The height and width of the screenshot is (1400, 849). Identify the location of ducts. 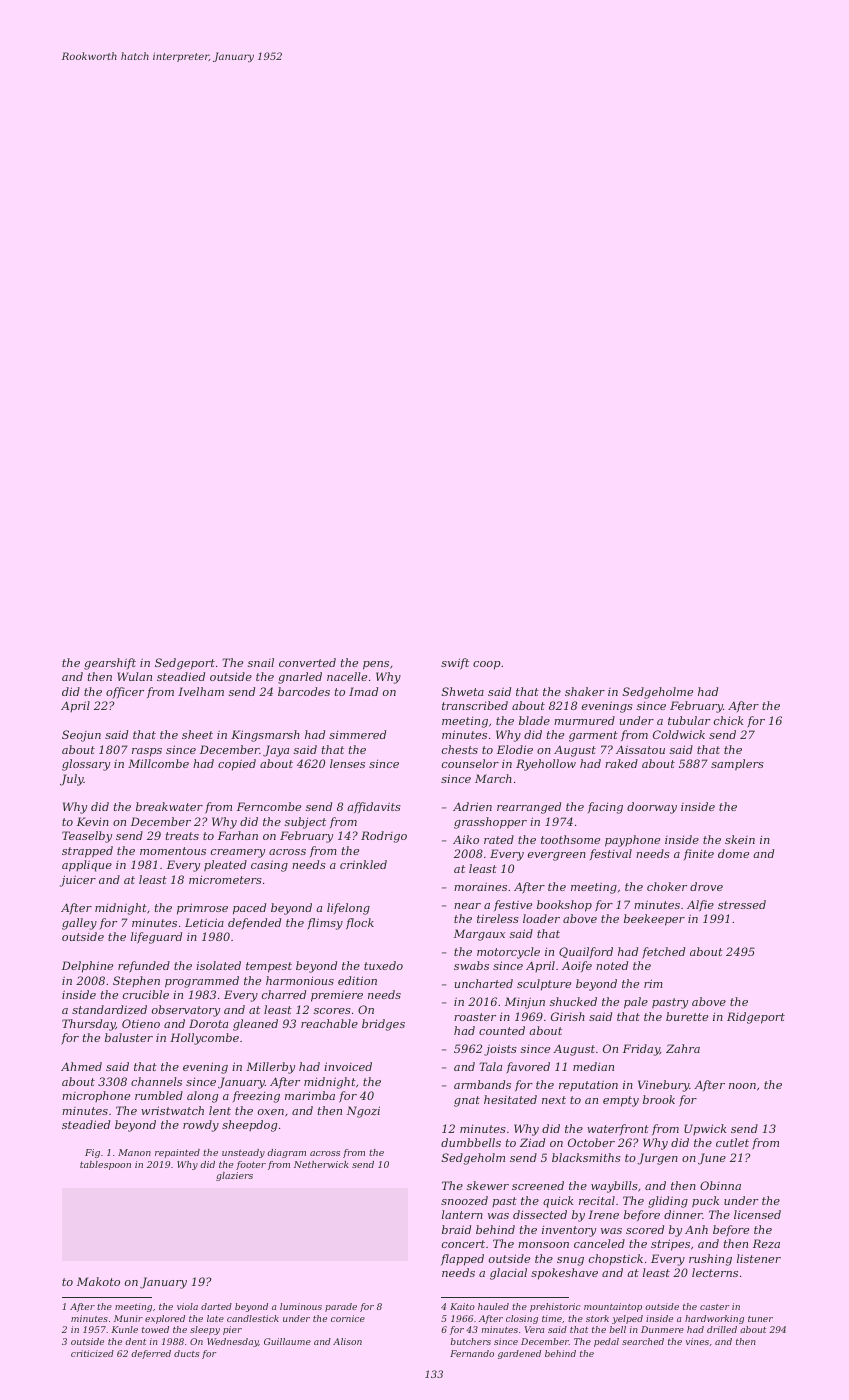
(186, 1353).
